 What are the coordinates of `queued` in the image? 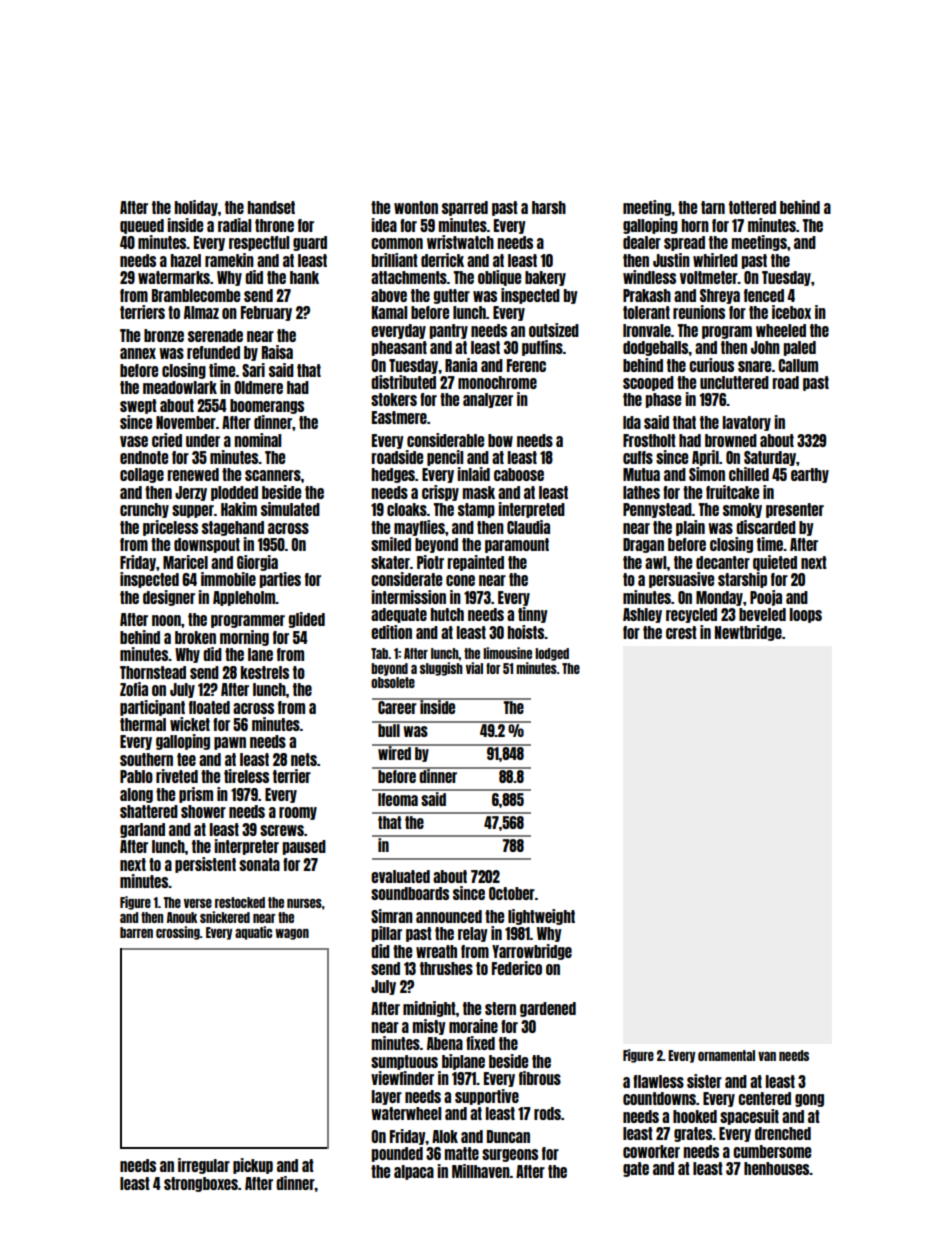 It's located at (142, 226).
